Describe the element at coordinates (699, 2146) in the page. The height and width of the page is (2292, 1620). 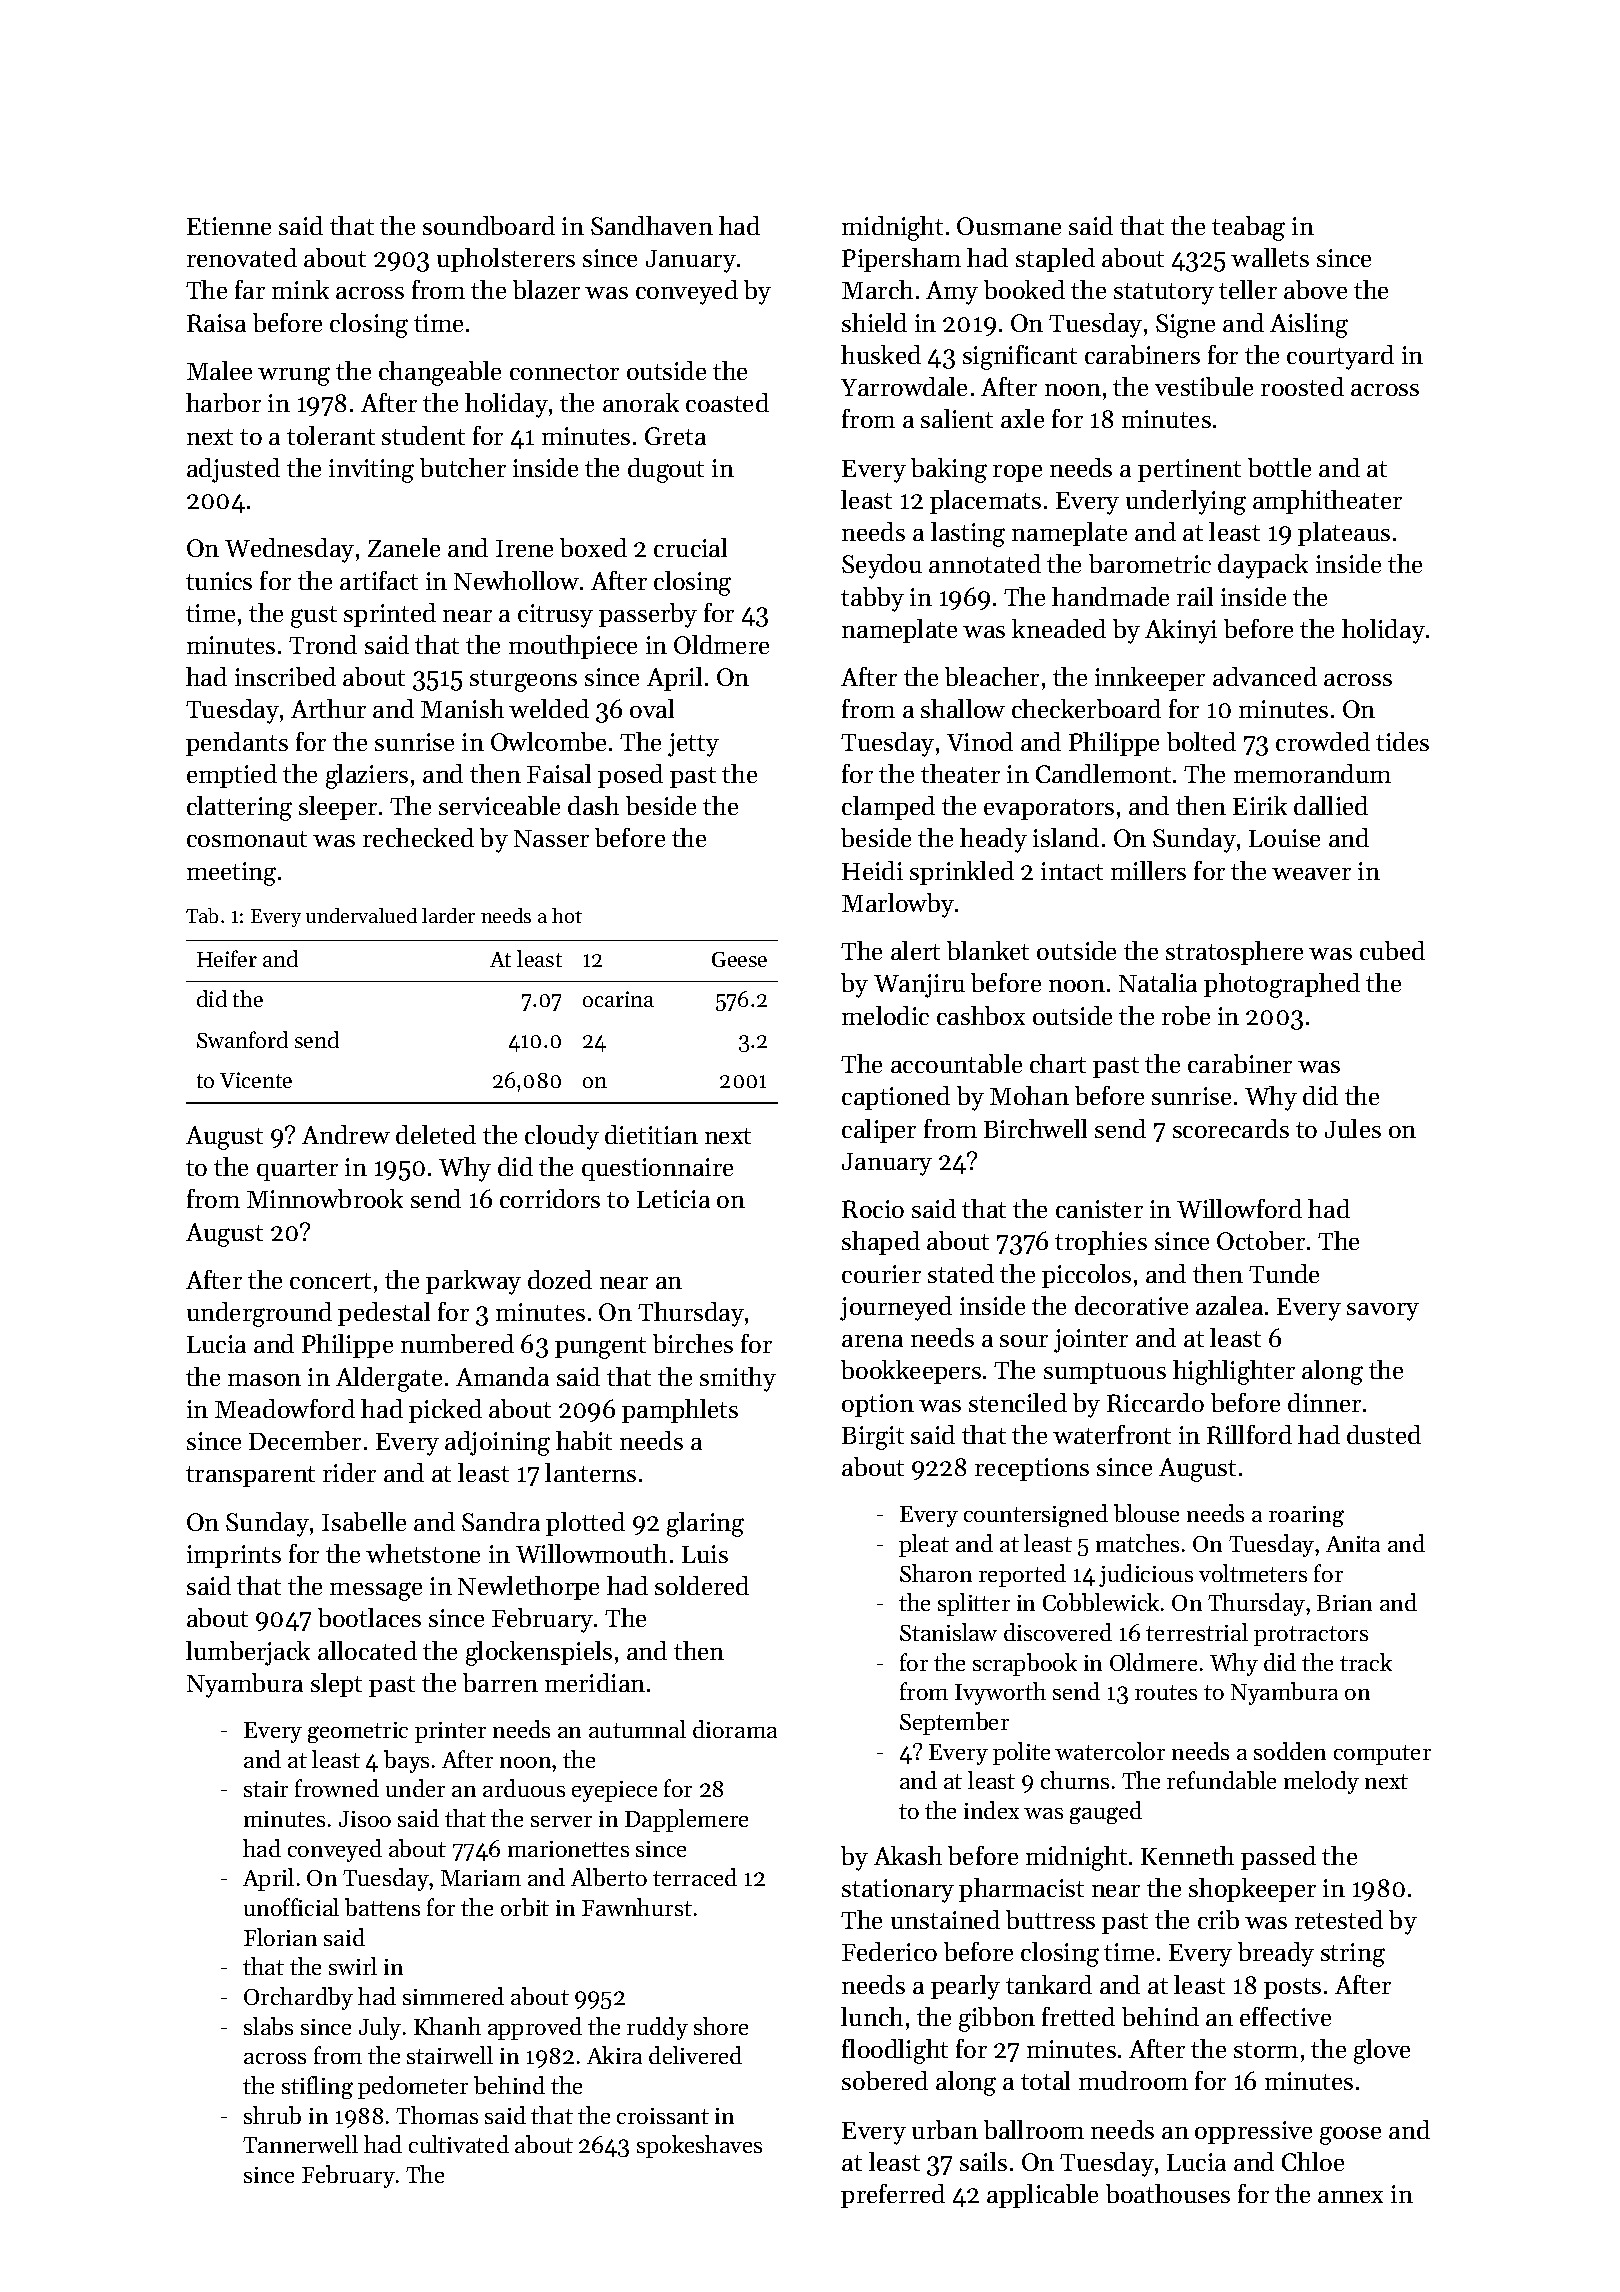
I see `spokeshaves` at that location.
